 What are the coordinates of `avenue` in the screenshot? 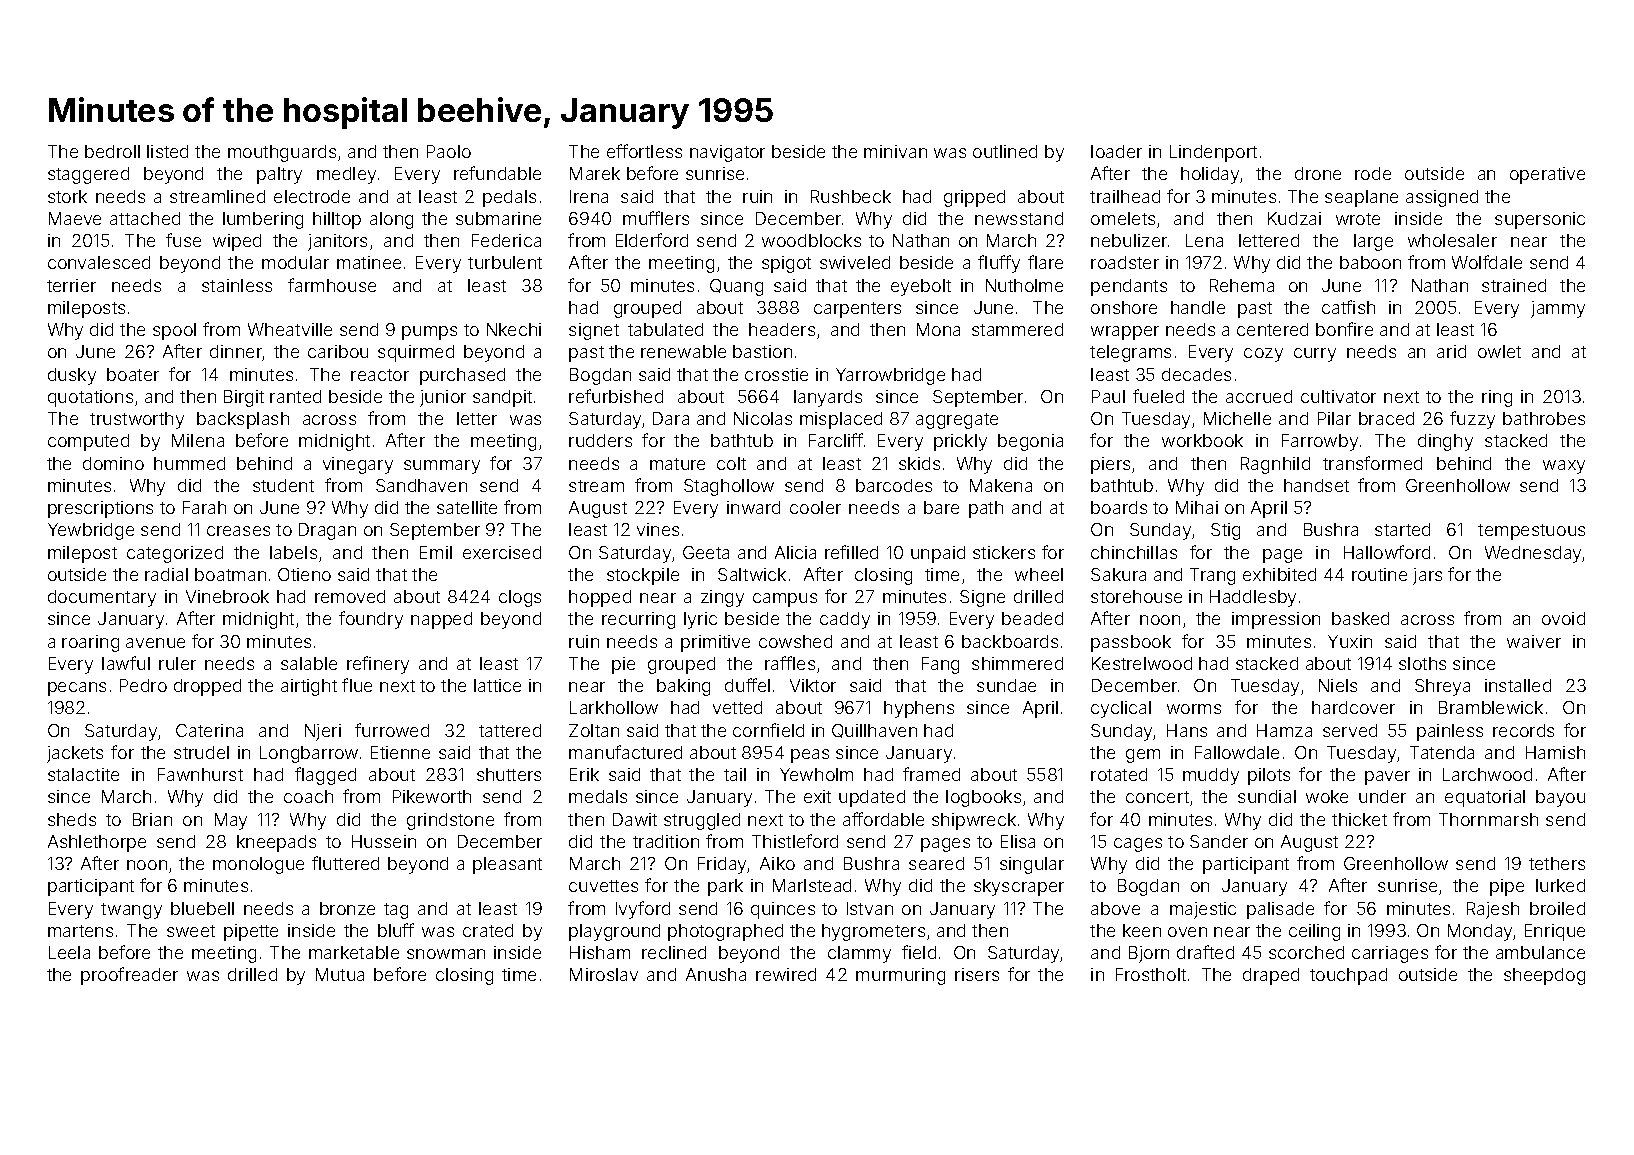 It's located at (155, 643).
